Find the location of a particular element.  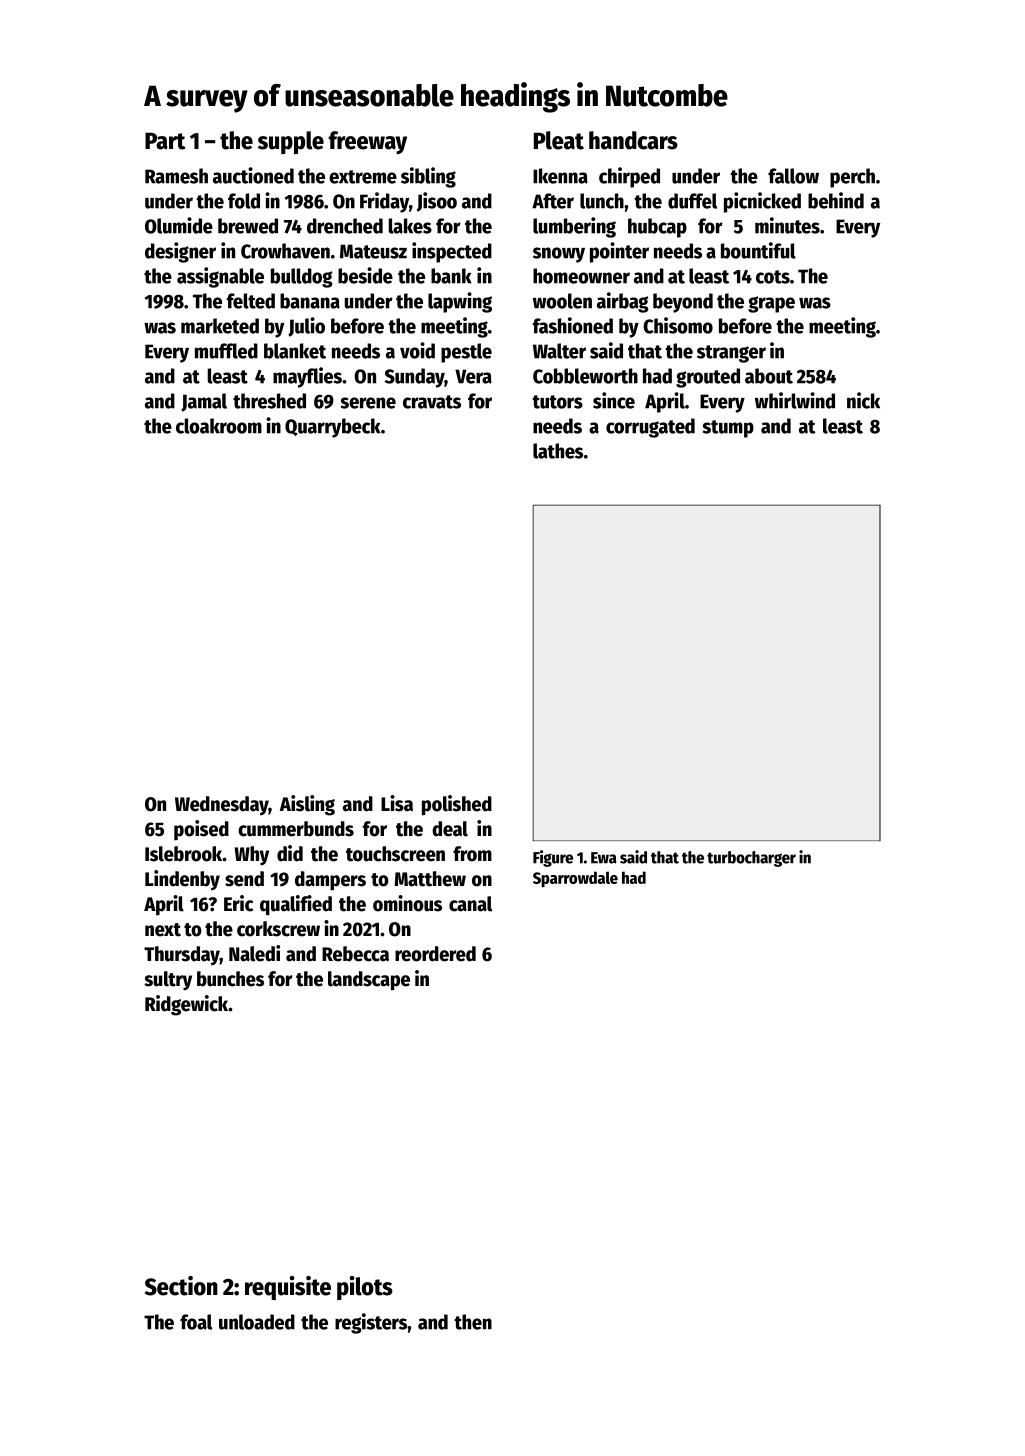

lathes is located at coordinates (558, 451).
